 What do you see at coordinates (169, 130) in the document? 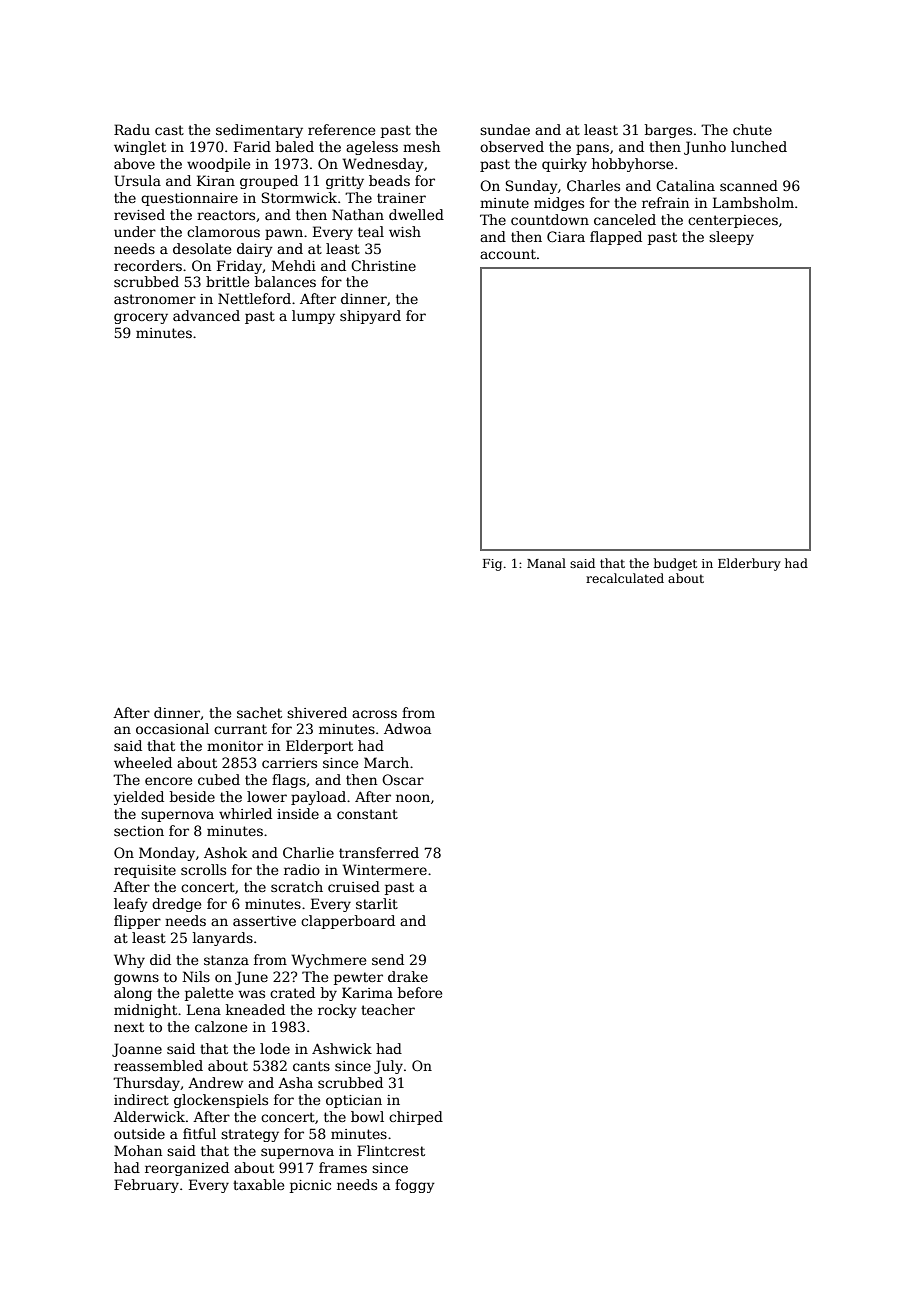
I see `cast` at bounding box center [169, 130].
